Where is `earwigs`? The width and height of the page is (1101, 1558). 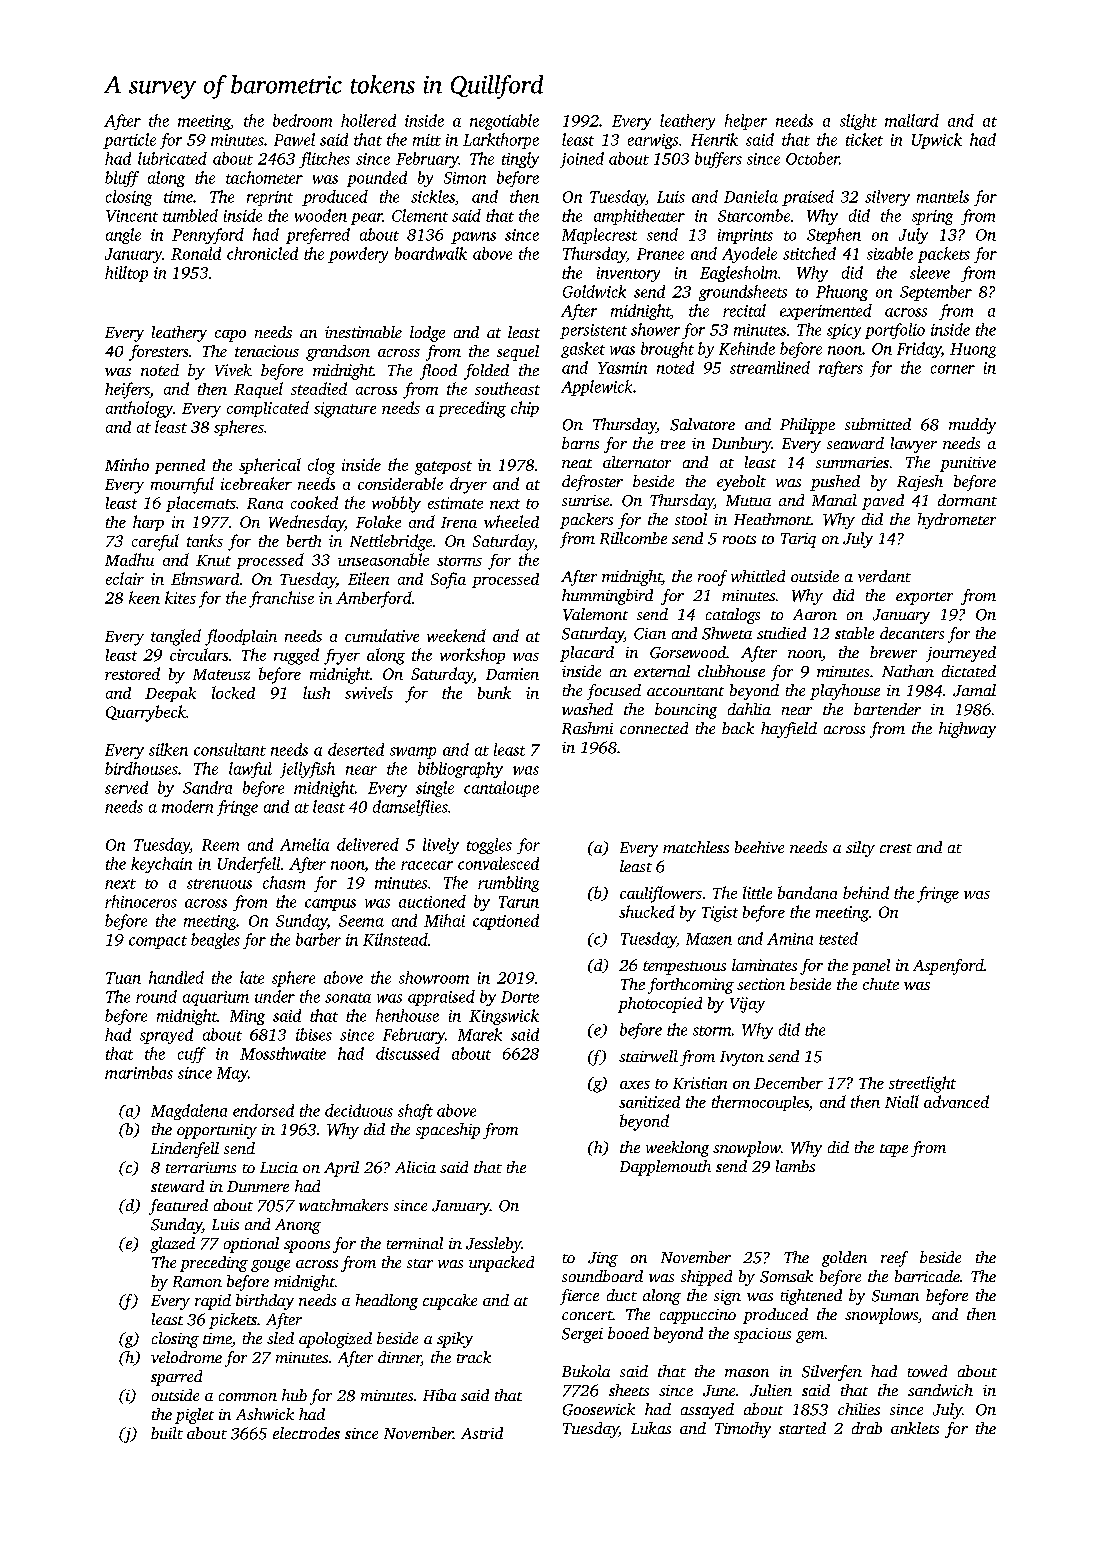 earwigs is located at coordinates (653, 141).
